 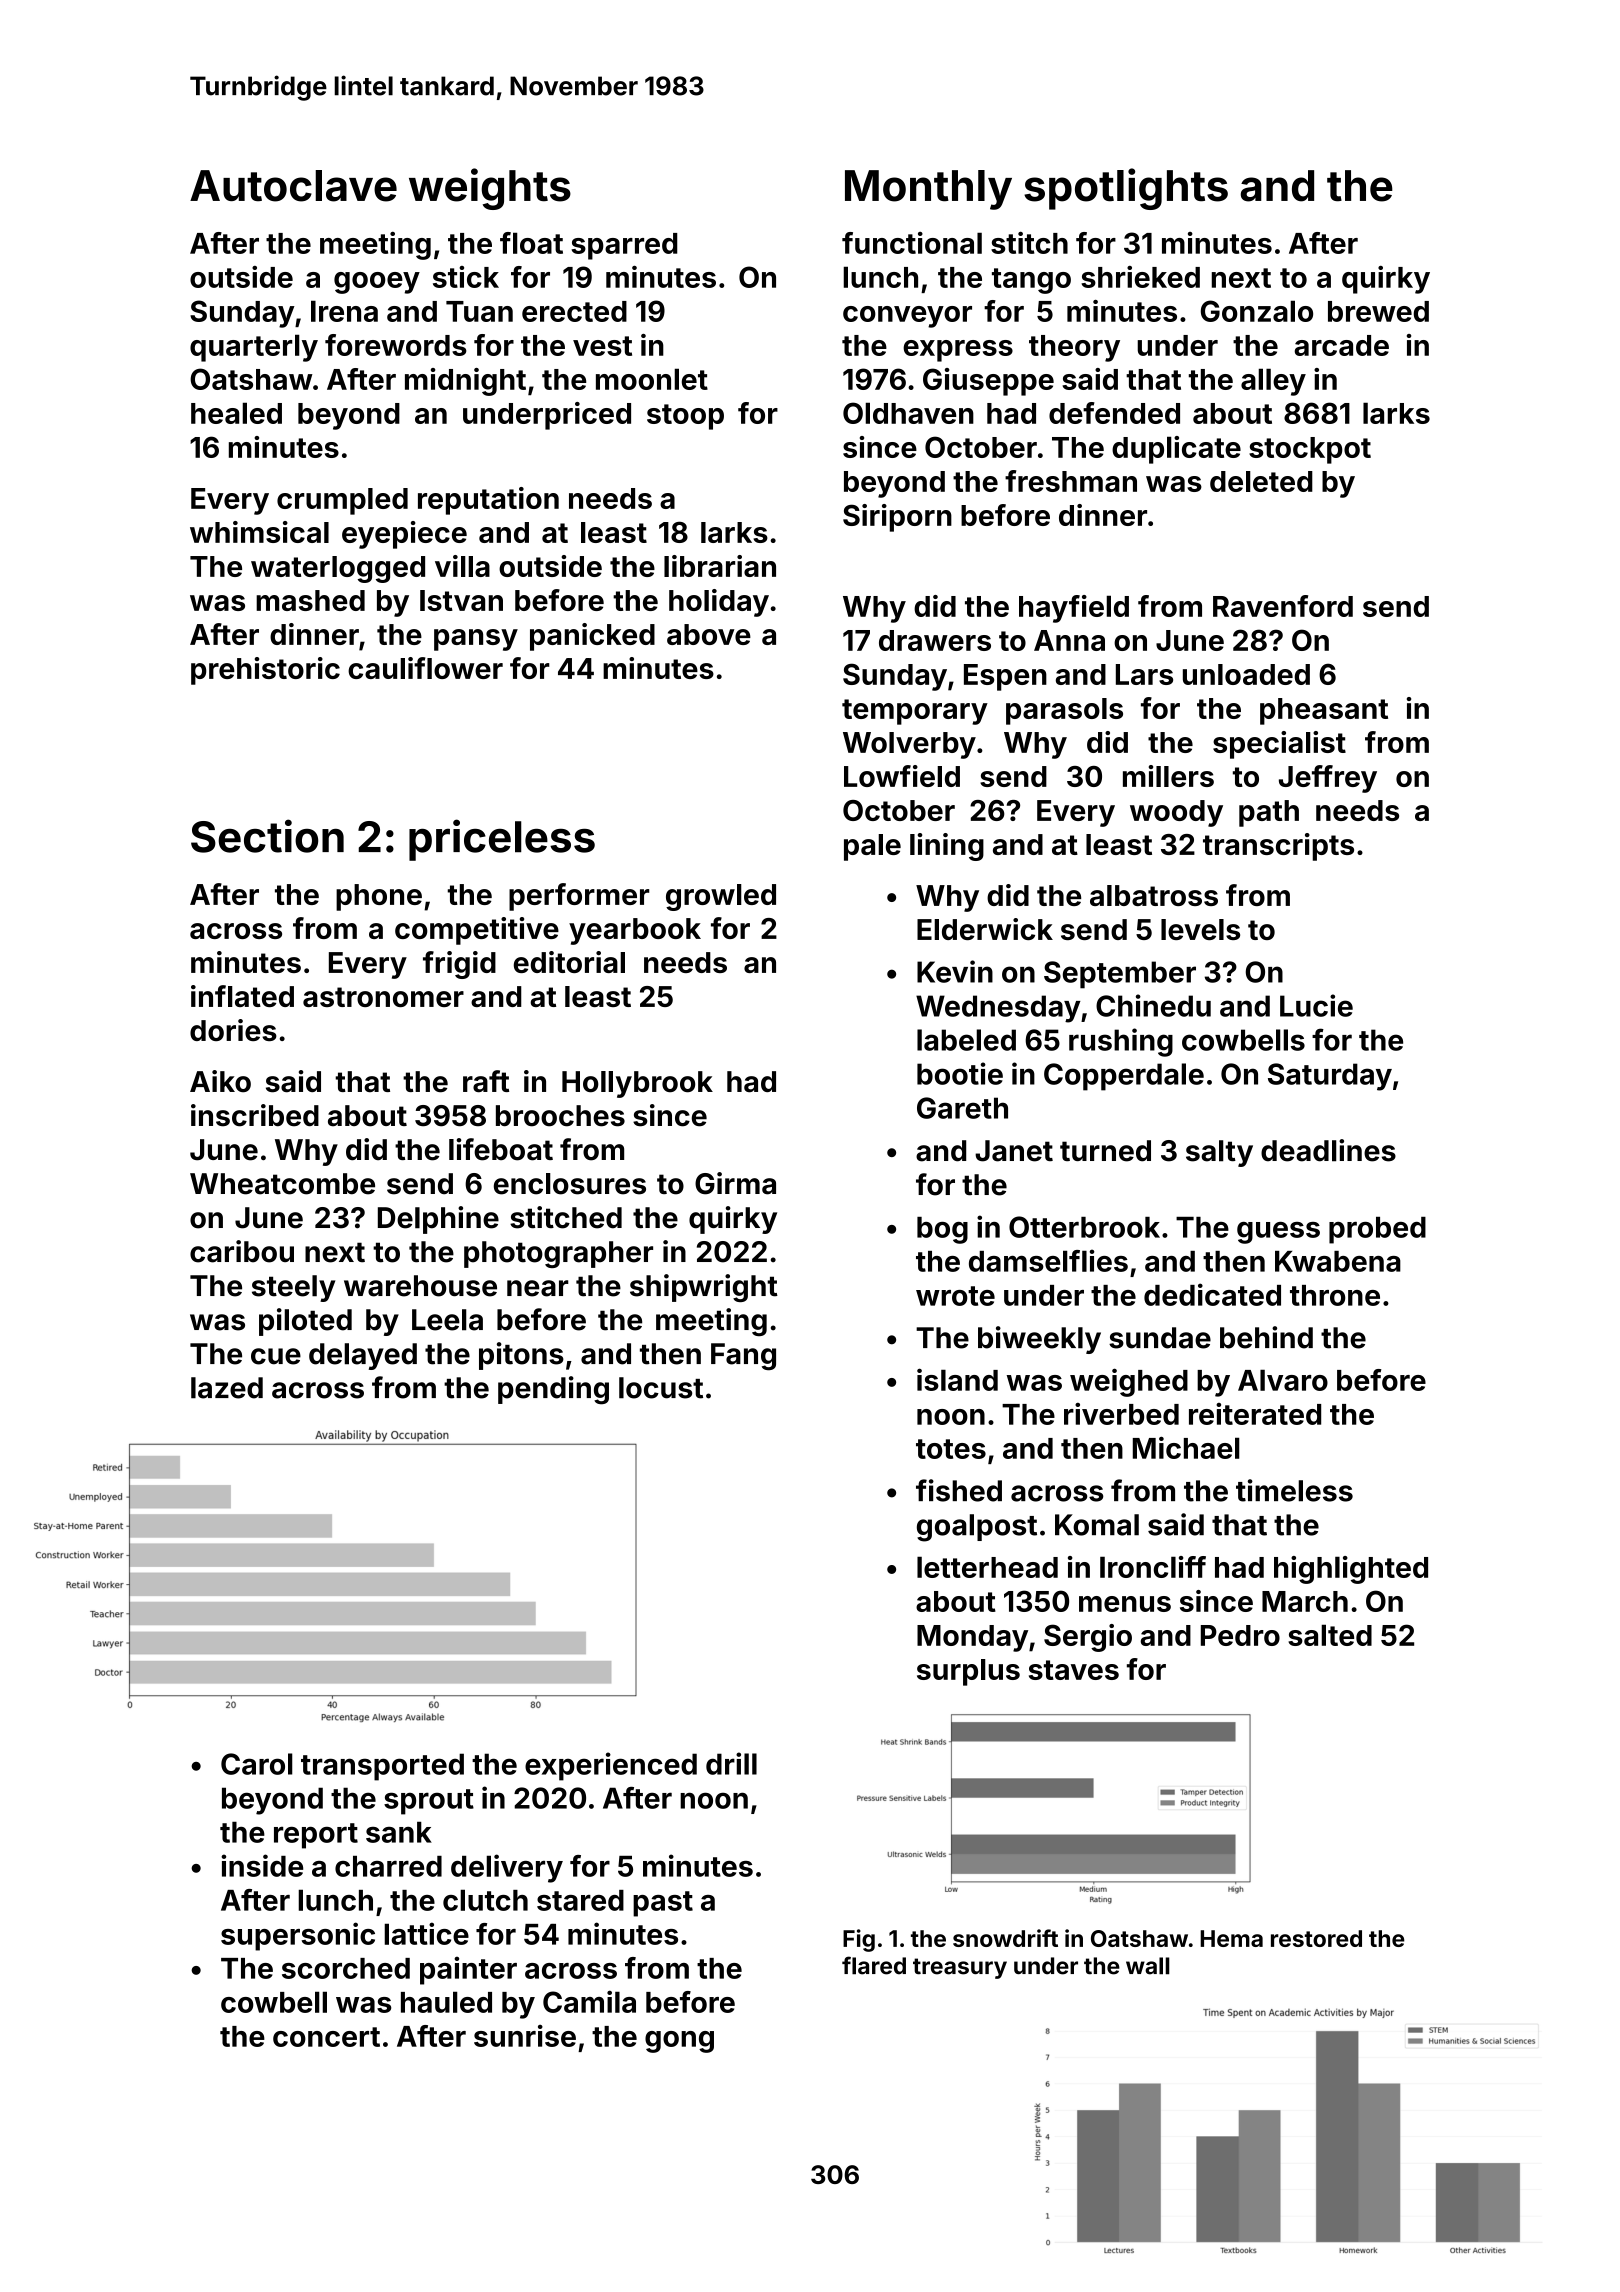 I want to click on past, so click(x=663, y=1904).
